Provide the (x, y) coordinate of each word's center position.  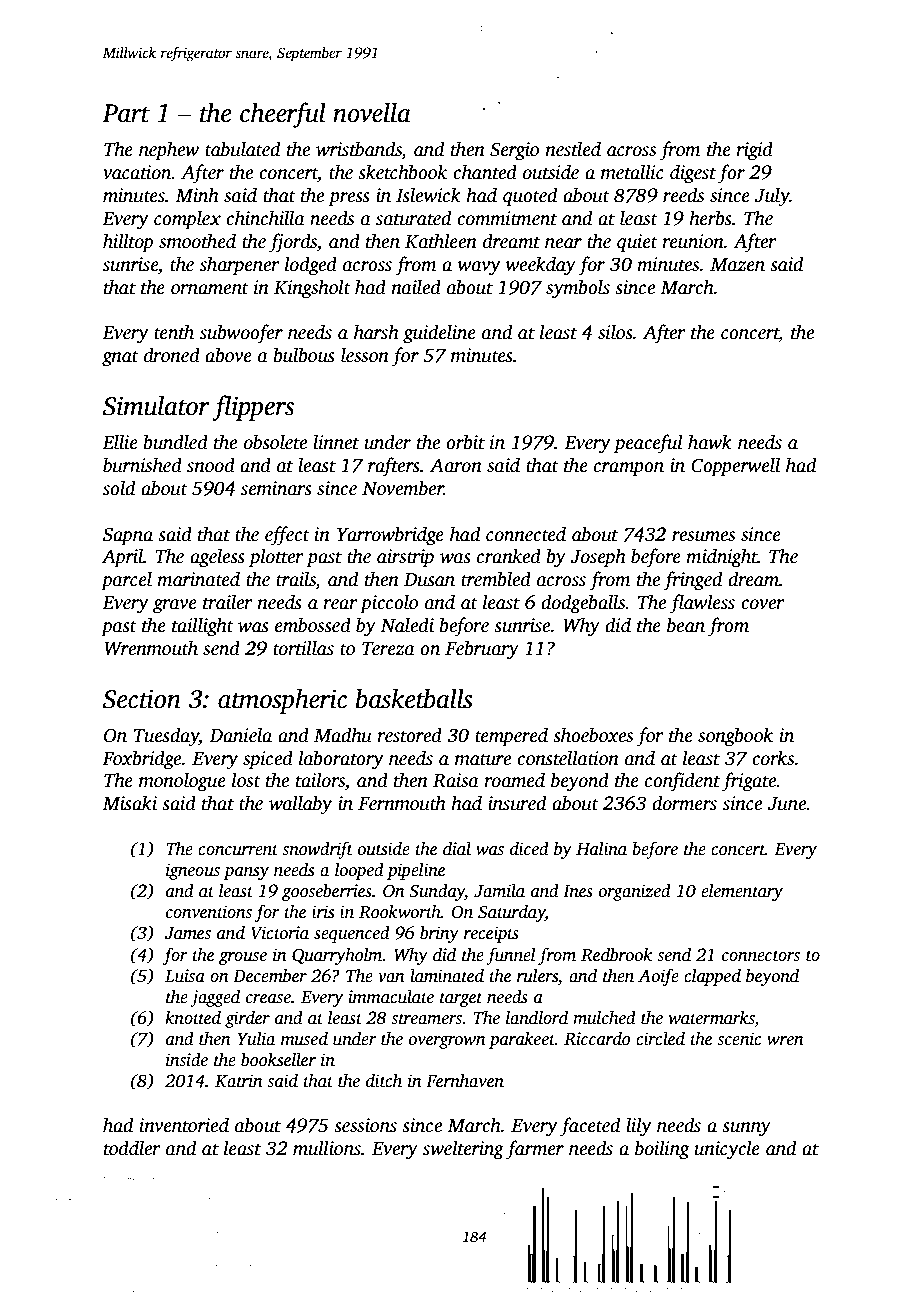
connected (526, 534)
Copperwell (735, 467)
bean (686, 625)
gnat (120, 358)
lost (246, 780)
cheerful (283, 115)
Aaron (456, 465)
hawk (710, 442)
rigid (754, 151)
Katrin (239, 1081)
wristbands (359, 149)
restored (409, 735)
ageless (217, 558)
